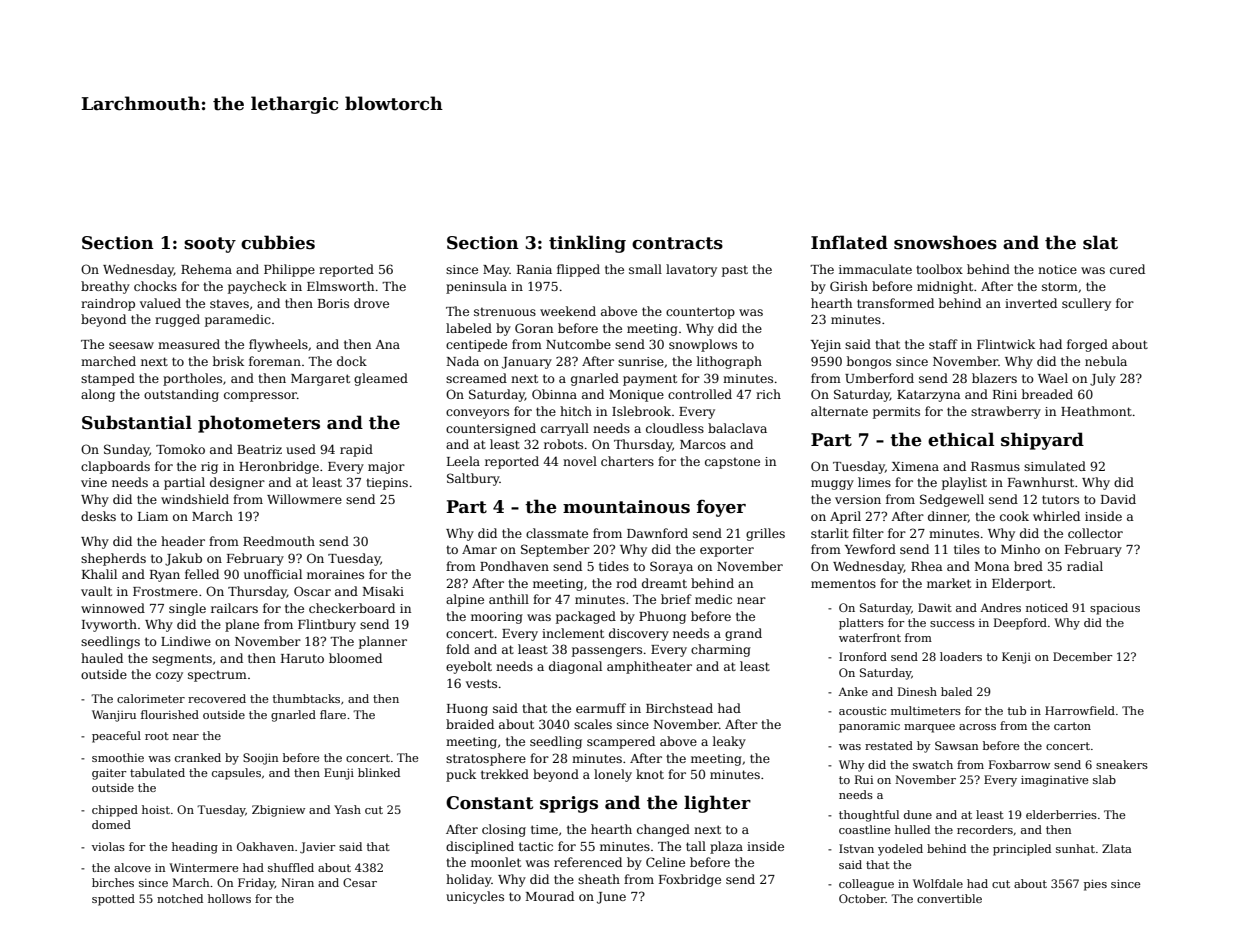 This screenshot has width=1233, height=952. What do you see at coordinates (1100, 242) in the screenshot?
I see `slat` at bounding box center [1100, 242].
